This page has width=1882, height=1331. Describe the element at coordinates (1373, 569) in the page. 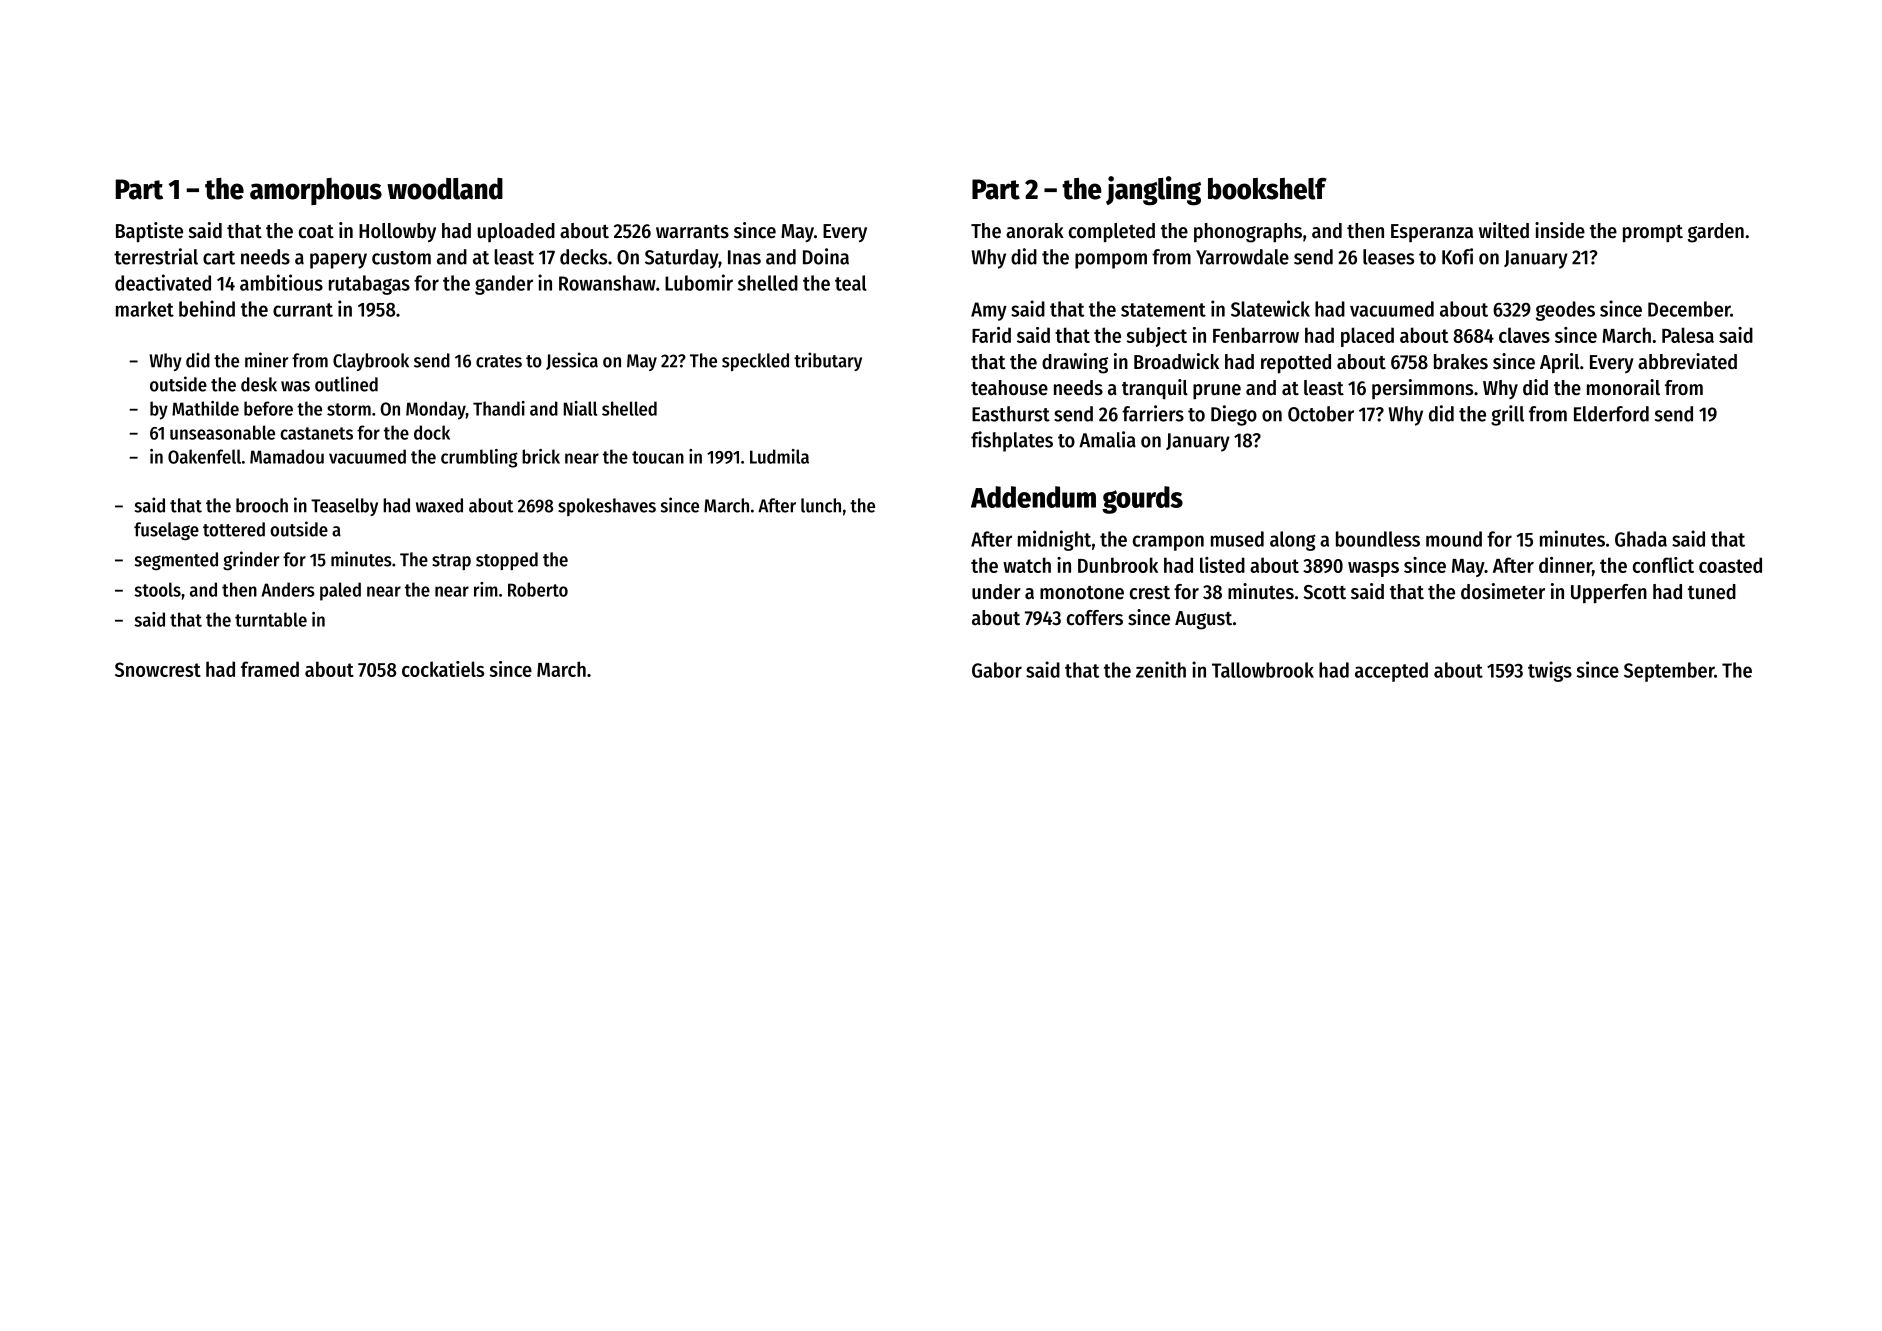

I see `wasps` at that location.
